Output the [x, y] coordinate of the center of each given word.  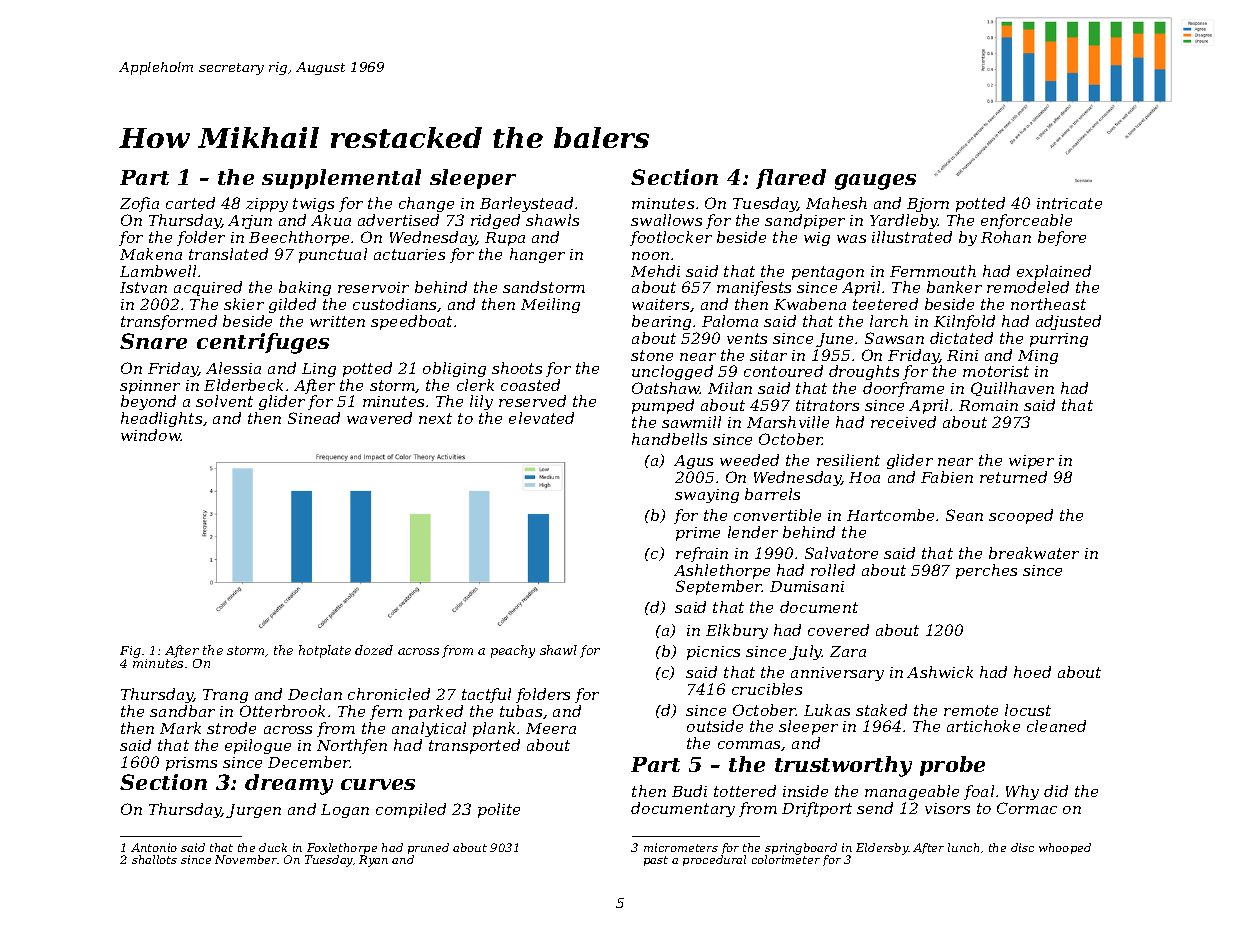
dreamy [289, 784]
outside [715, 726]
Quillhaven [1012, 389]
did [1056, 791]
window [151, 435]
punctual [333, 255]
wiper [1031, 462]
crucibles [767, 689]
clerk [475, 385]
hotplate [325, 651]
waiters [660, 304]
